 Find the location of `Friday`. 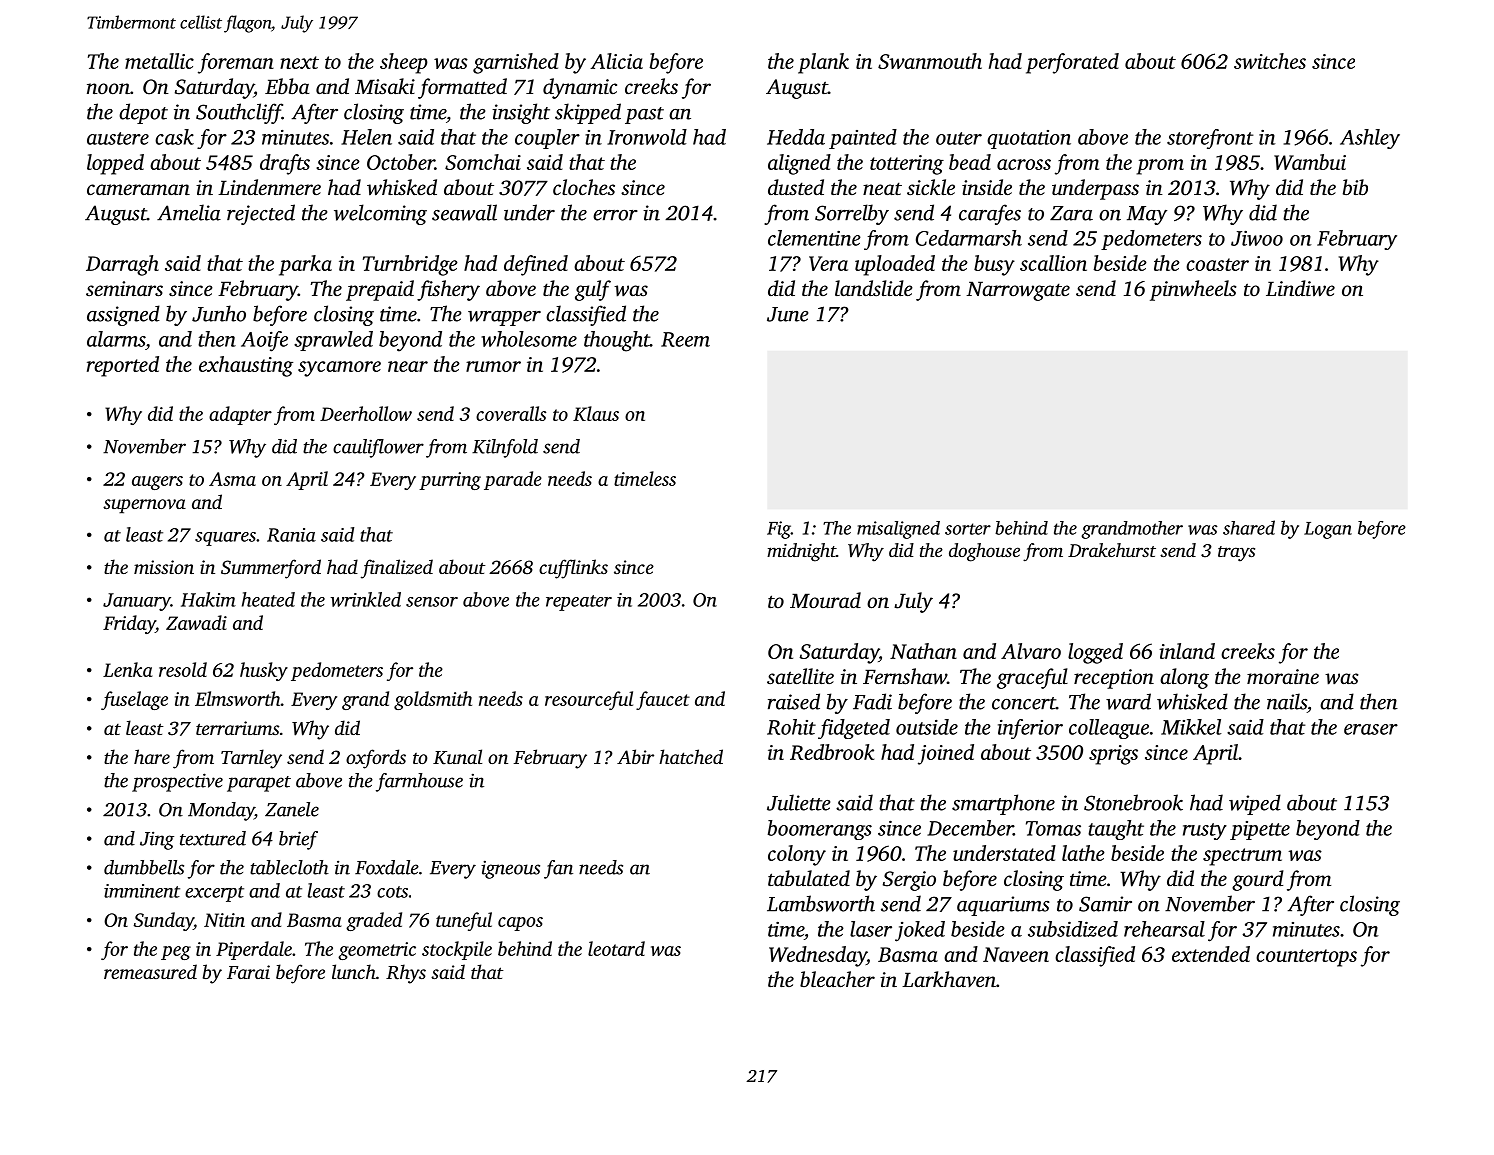

Friday is located at coordinates (129, 624).
